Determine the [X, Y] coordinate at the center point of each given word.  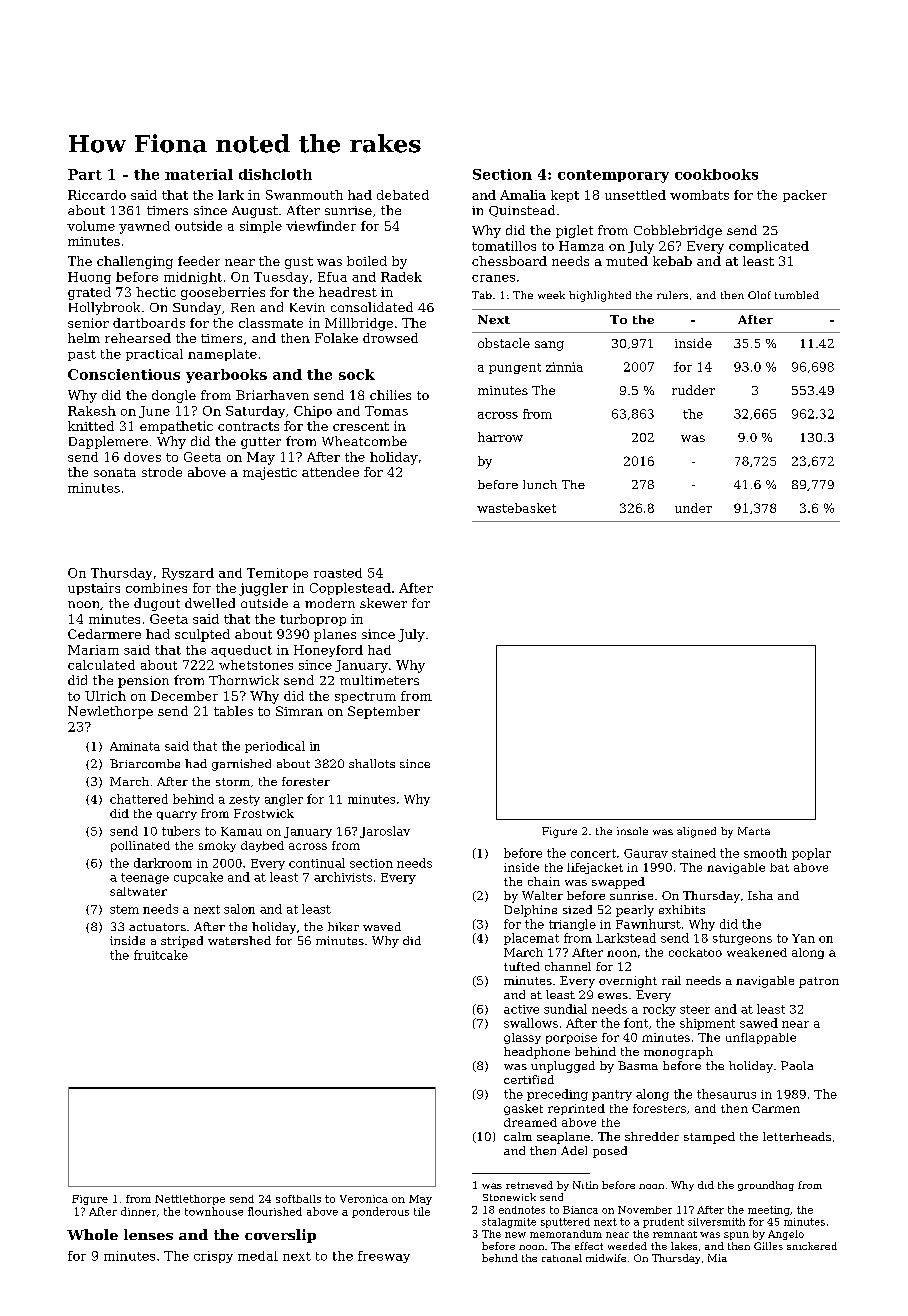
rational [562, 1258]
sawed [759, 1023]
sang [549, 346]
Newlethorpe [110, 712]
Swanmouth [304, 195]
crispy [213, 1257]
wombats [699, 195]
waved [382, 926]
